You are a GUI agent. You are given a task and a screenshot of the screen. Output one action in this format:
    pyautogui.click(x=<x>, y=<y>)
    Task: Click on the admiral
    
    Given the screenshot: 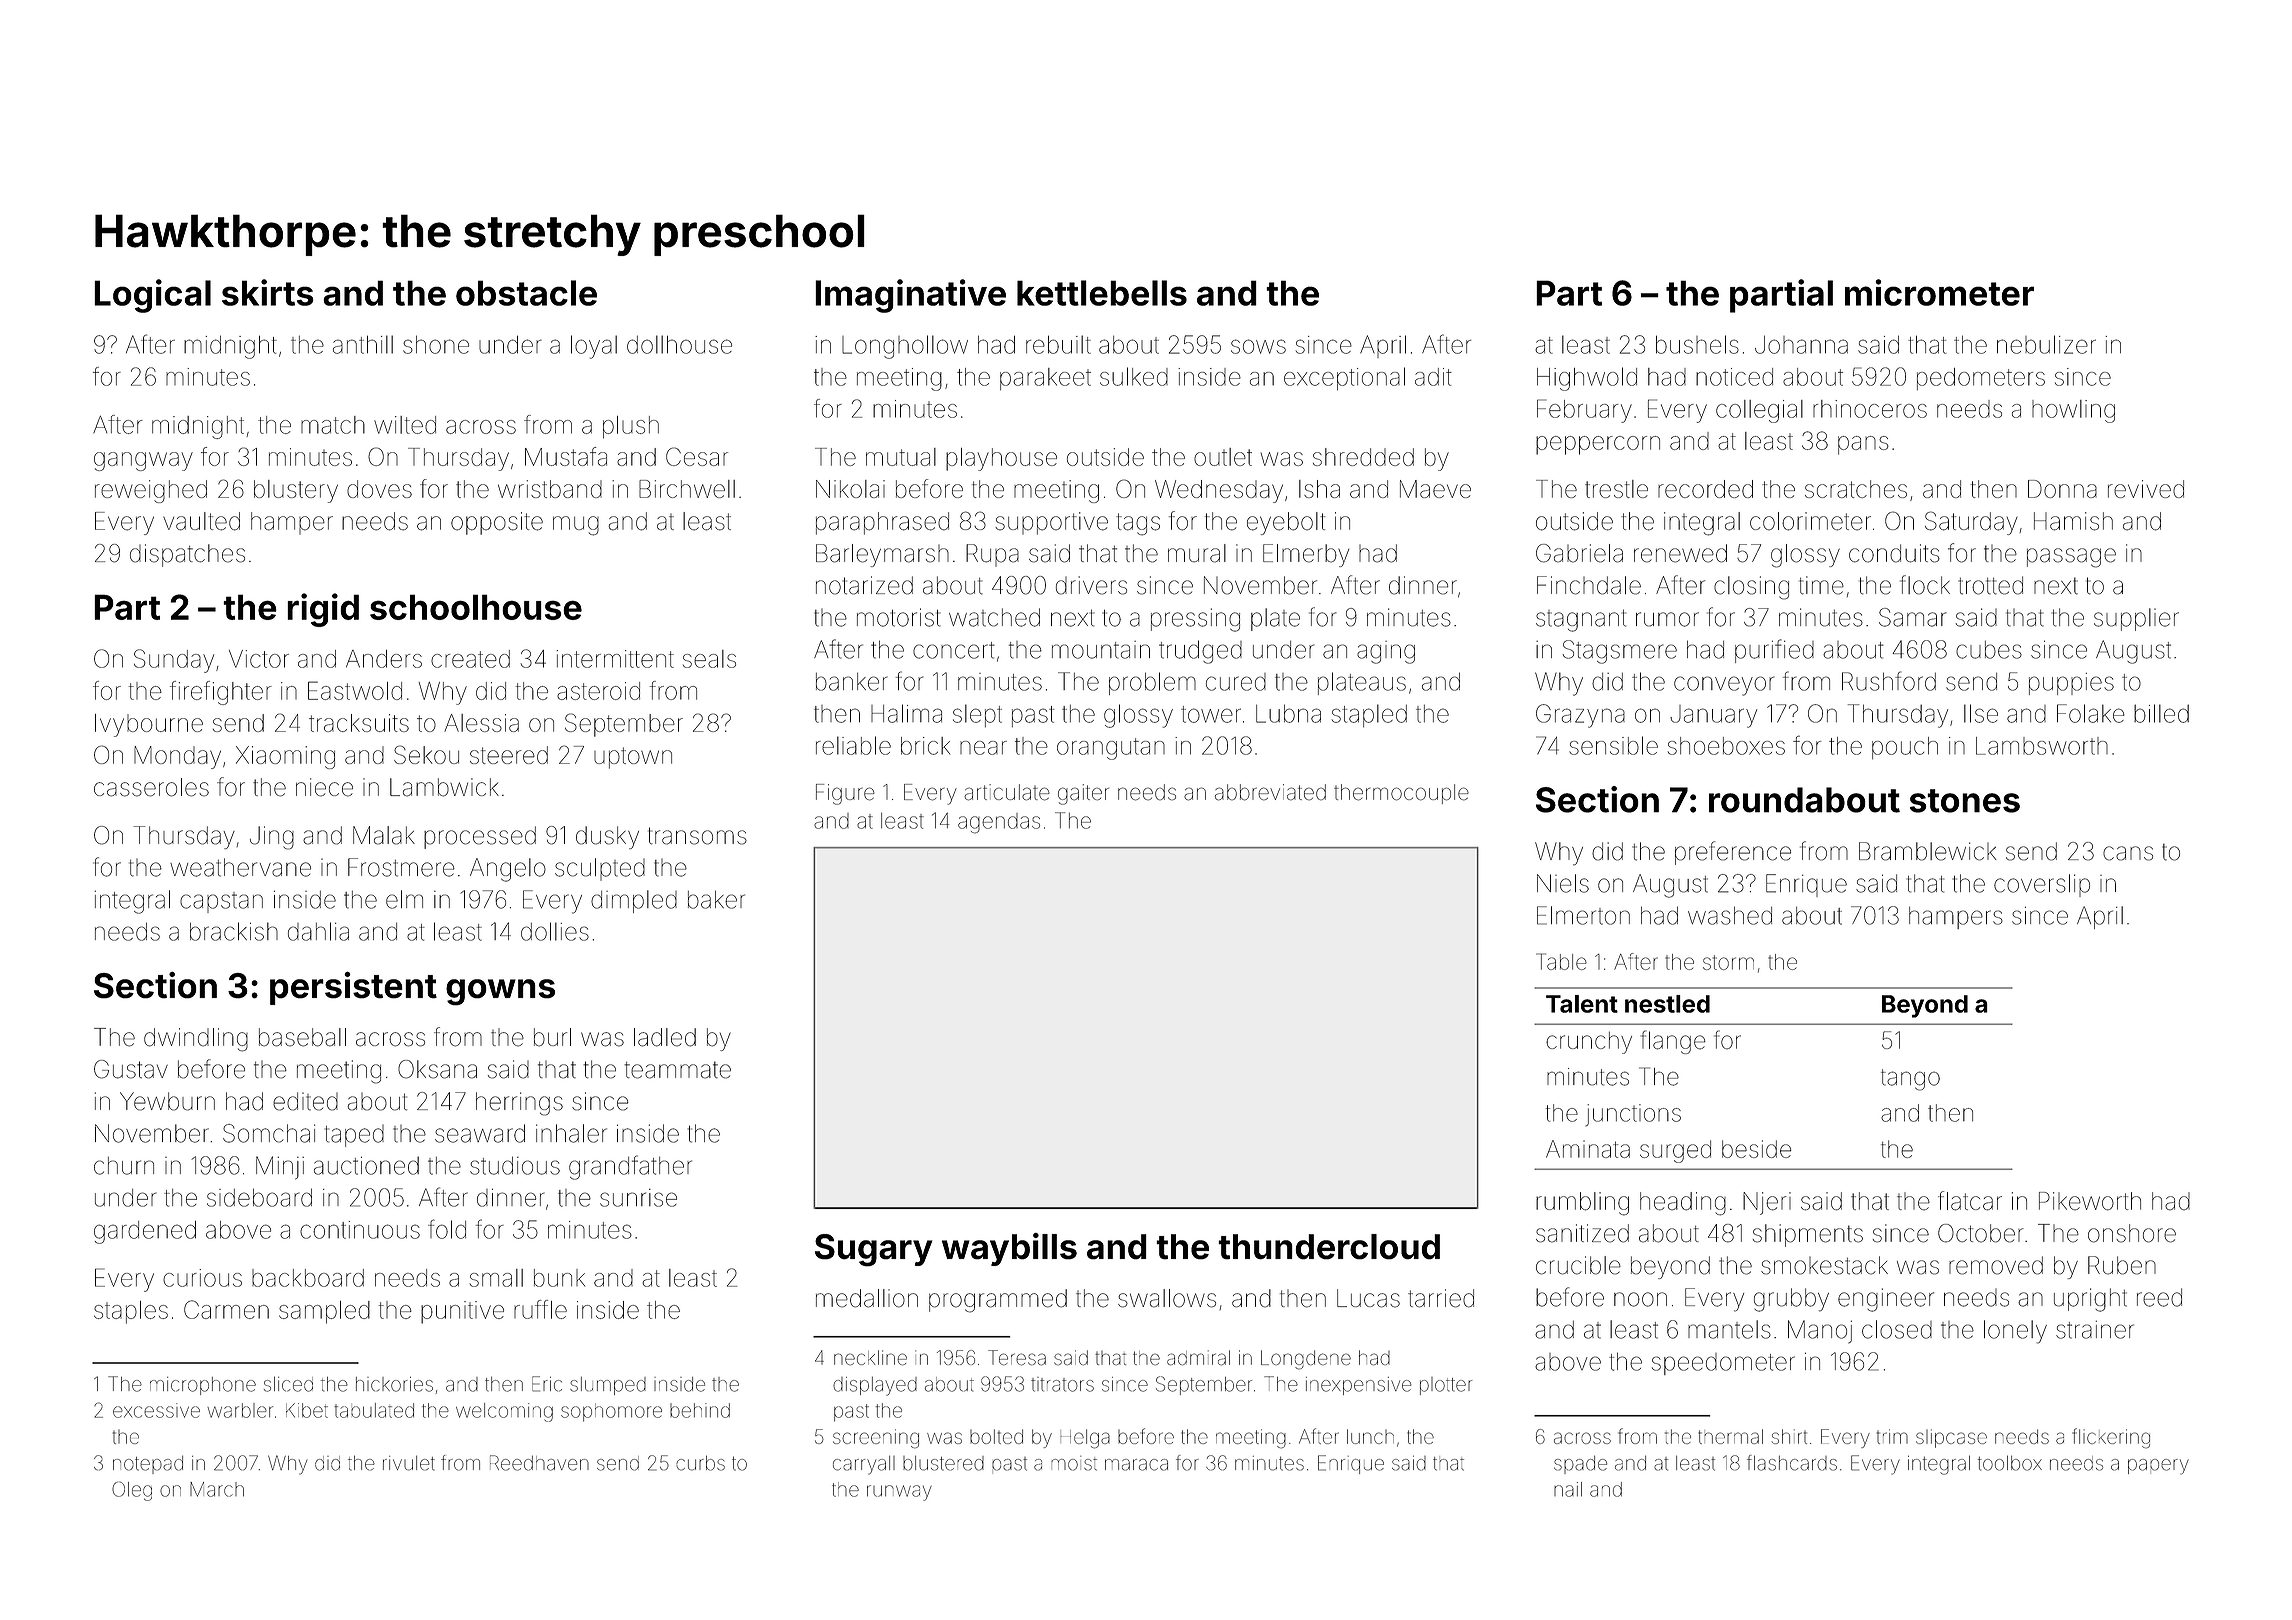 What is the action you would take?
    pyautogui.click(x=1198, y=1358)
